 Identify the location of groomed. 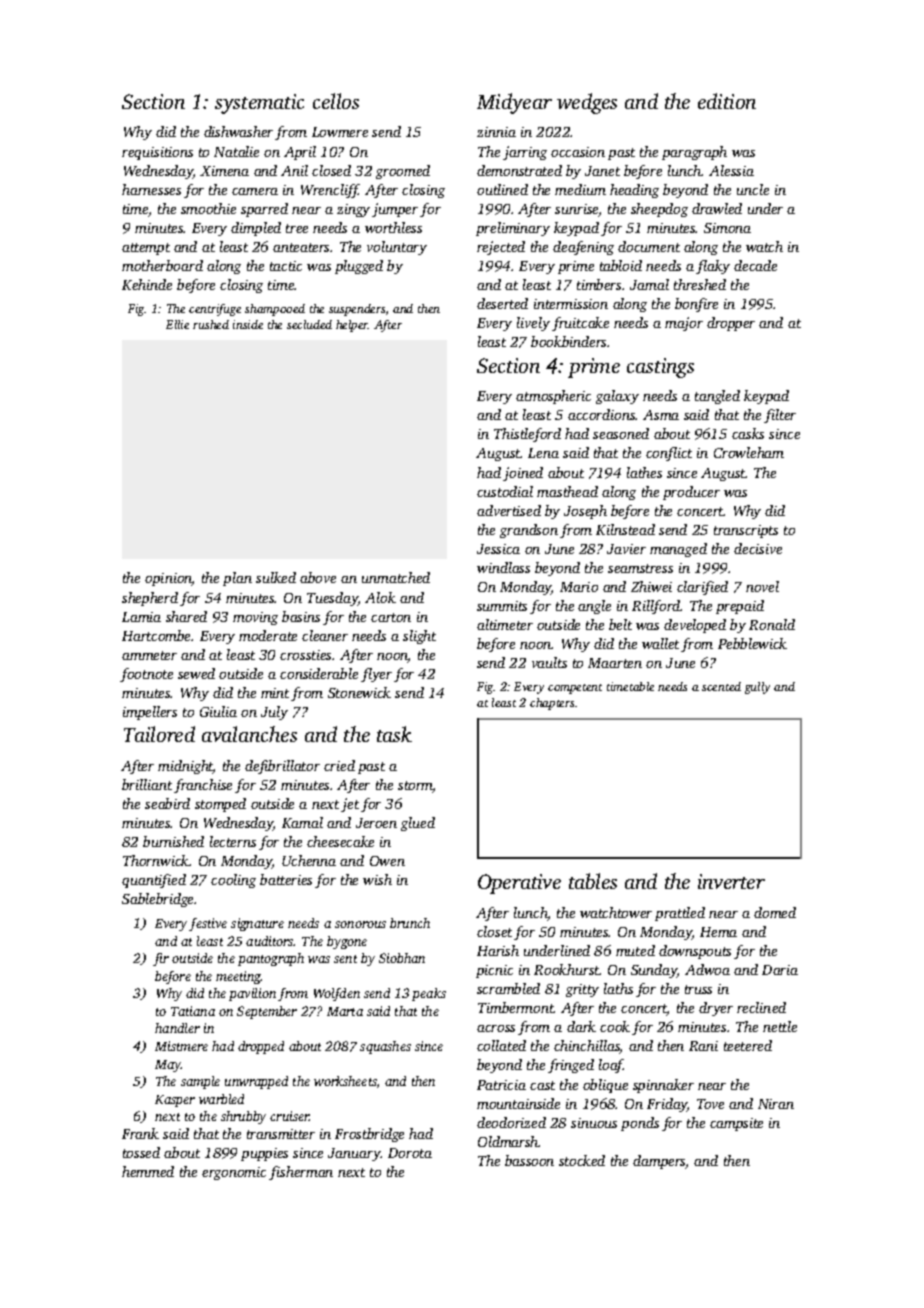
(403, 172).
